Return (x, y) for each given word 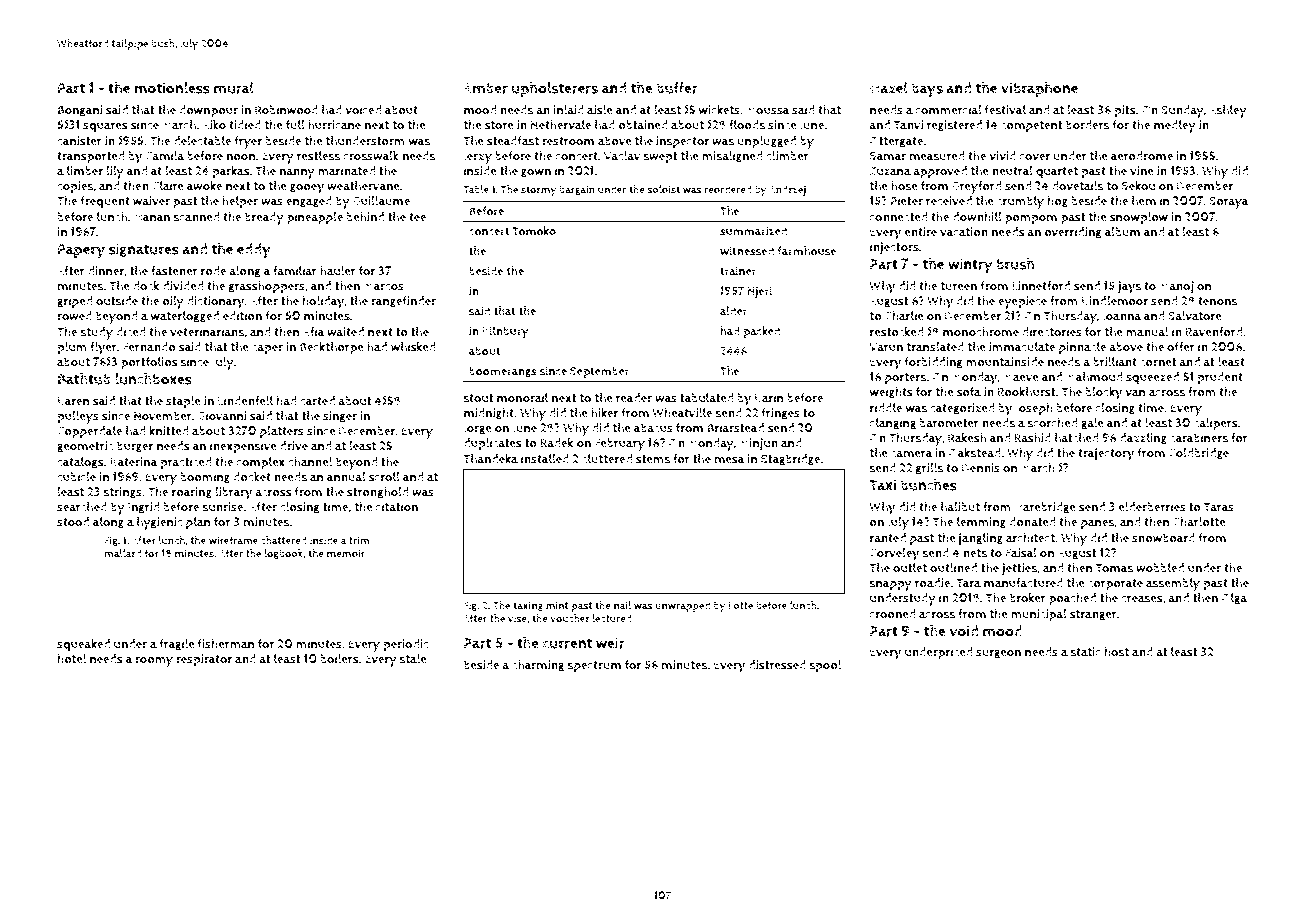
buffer (677, 88)
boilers (339, 659)
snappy (890, 585)
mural (234, 88)
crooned (893, 614)
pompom (1031, 220)
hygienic (160, 523)
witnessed (747, 251)
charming (538, 665)
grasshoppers (267, 287)
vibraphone (1039, 89)
